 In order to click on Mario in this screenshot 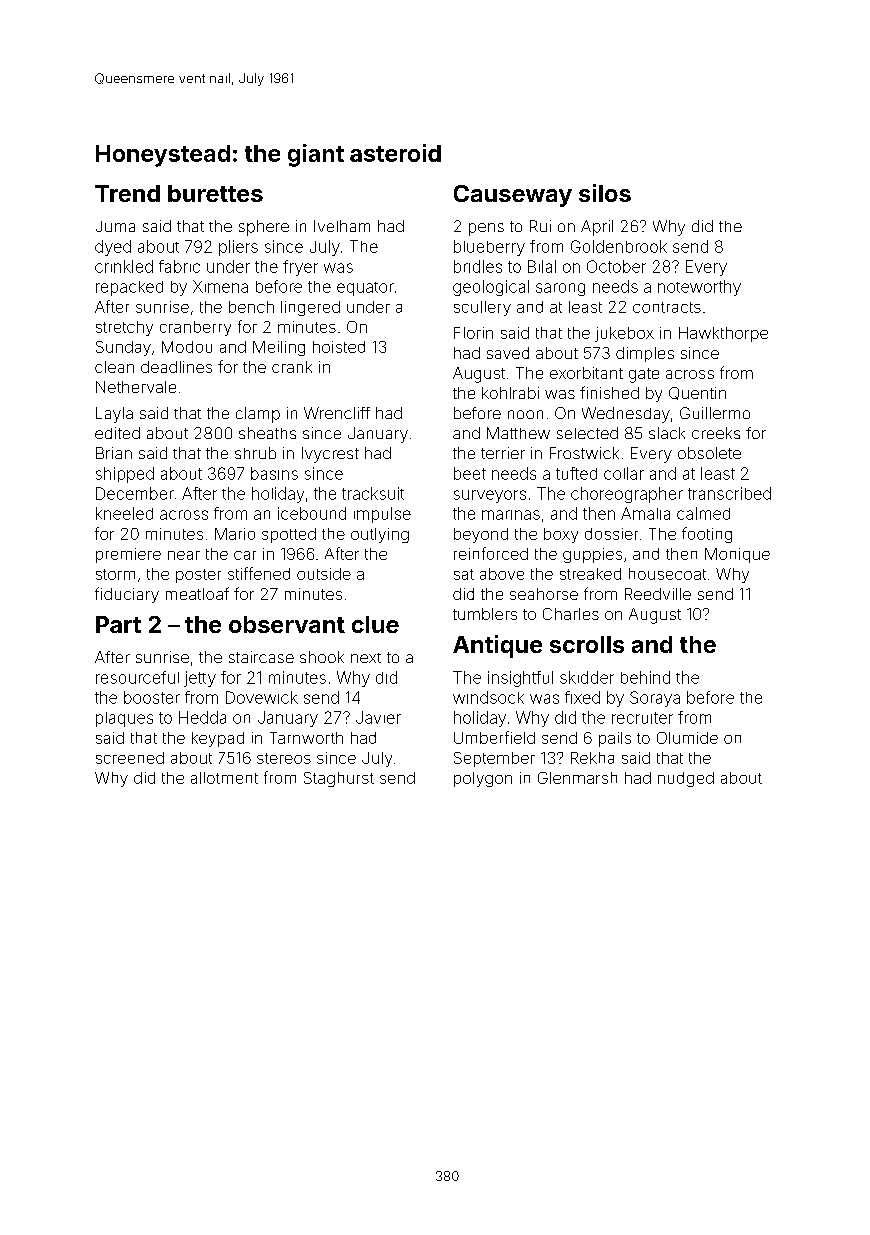, I will do `click(235, 534)`.
